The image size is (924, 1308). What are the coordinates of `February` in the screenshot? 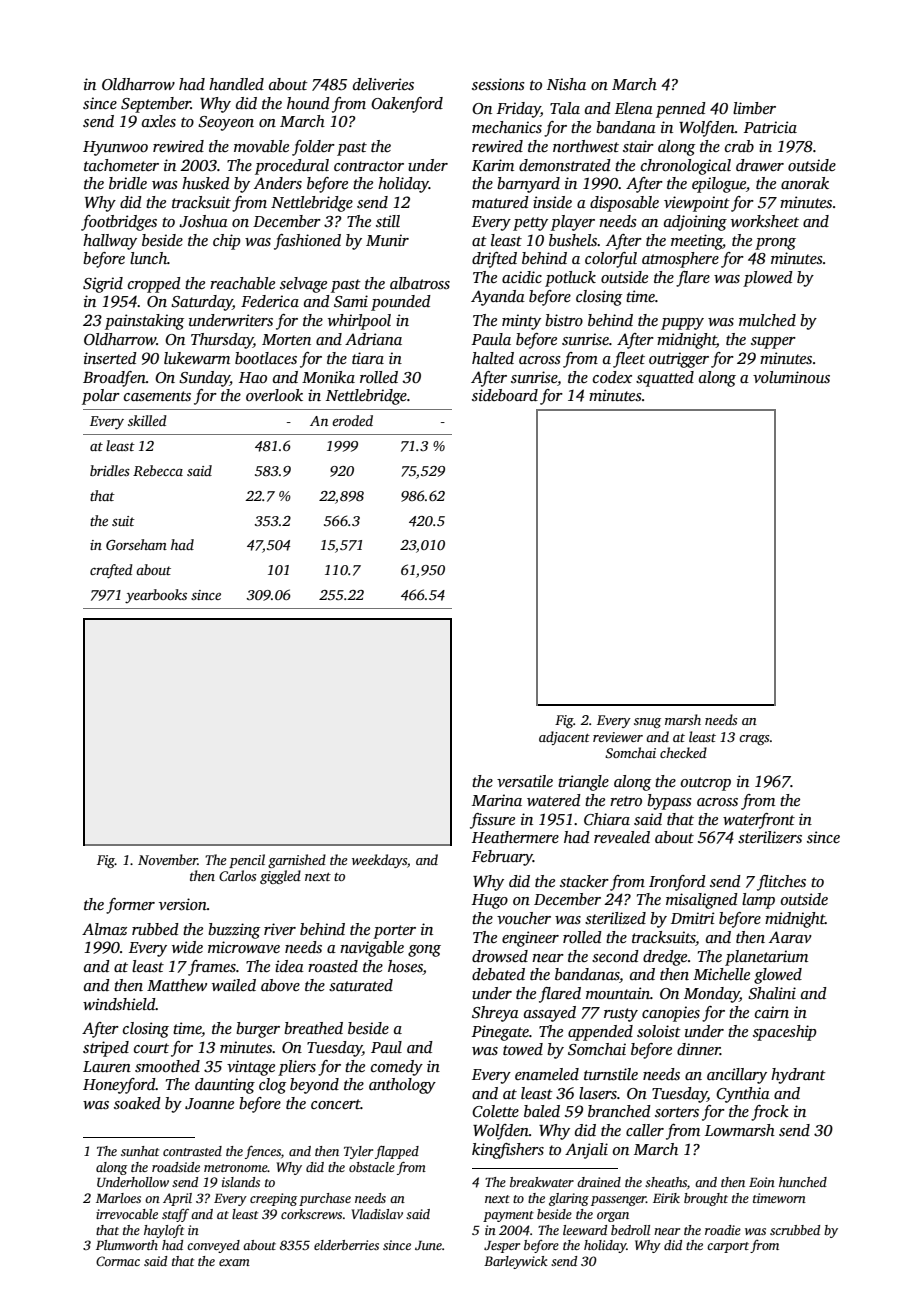 It's located at (502, 858).
